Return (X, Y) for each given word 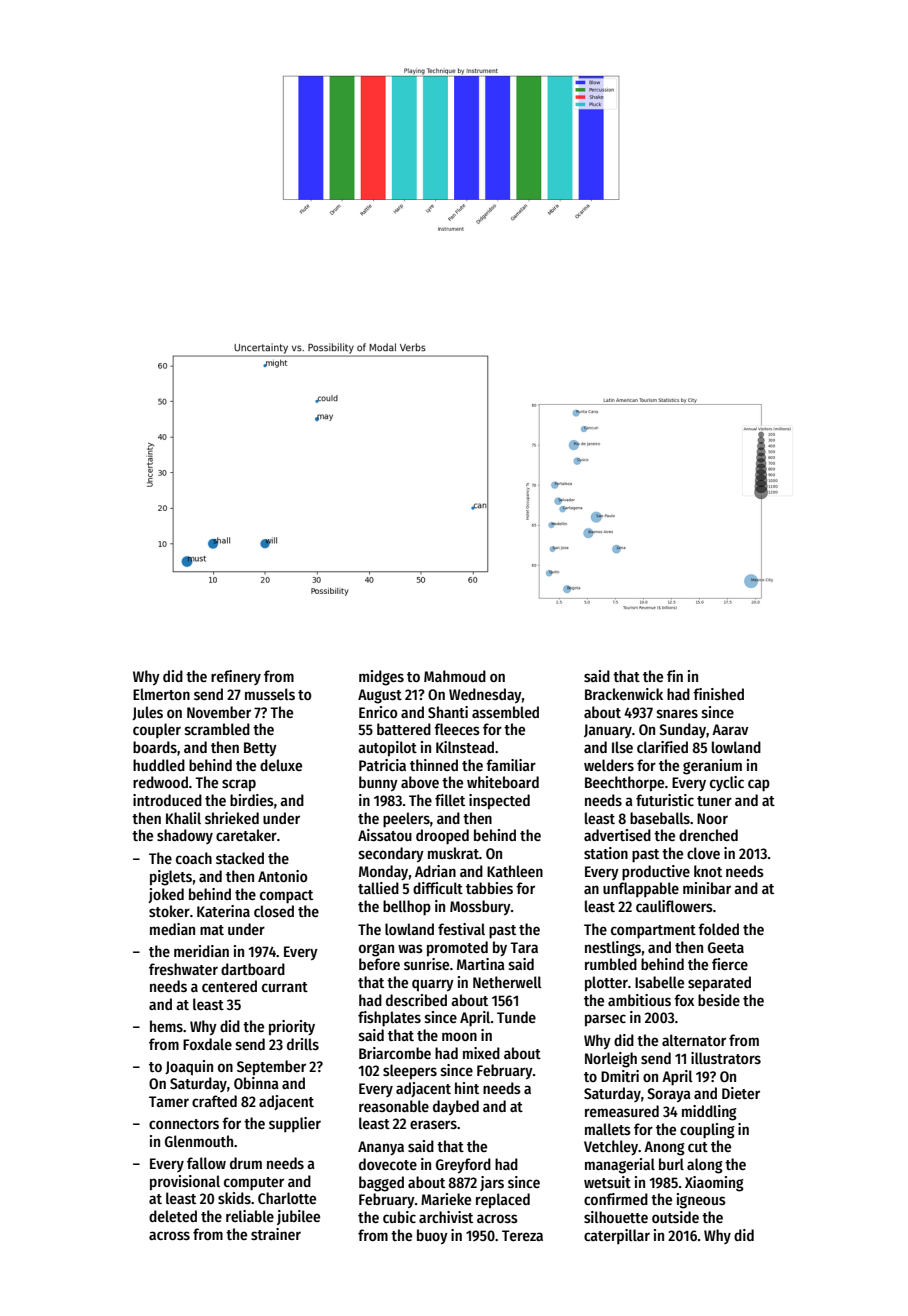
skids (234, 1198)
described (416, 1000)
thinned (434, 765)
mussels (270, 694)
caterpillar (617, 1236)
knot (708, 871)
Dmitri (620, 1076)
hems (166, 1026)
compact (286, 897)
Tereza (522, 1235)
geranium (712, 767)
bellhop (407, 908)
